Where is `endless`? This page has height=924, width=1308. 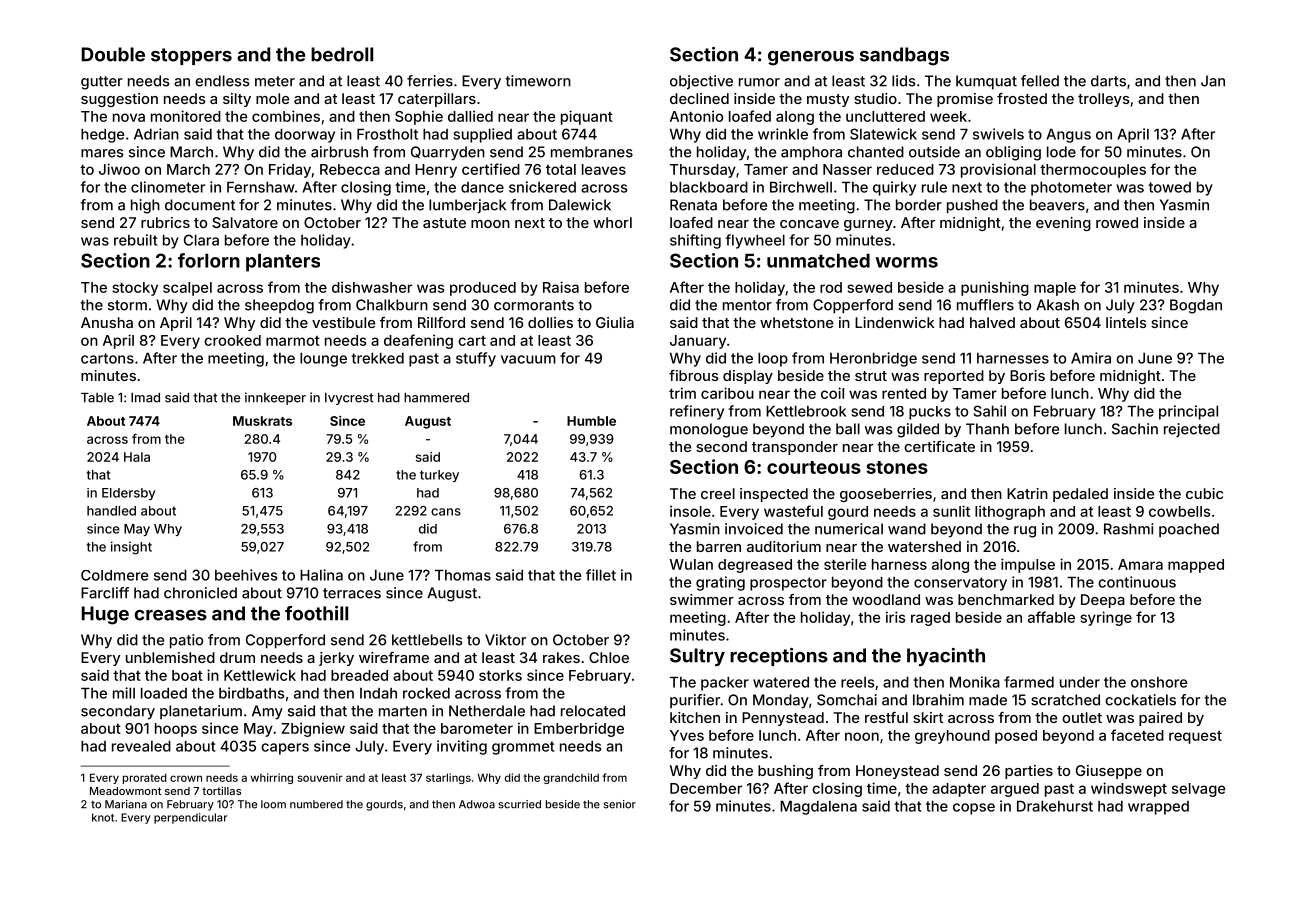 endless is located at coordinates (222, 81).
